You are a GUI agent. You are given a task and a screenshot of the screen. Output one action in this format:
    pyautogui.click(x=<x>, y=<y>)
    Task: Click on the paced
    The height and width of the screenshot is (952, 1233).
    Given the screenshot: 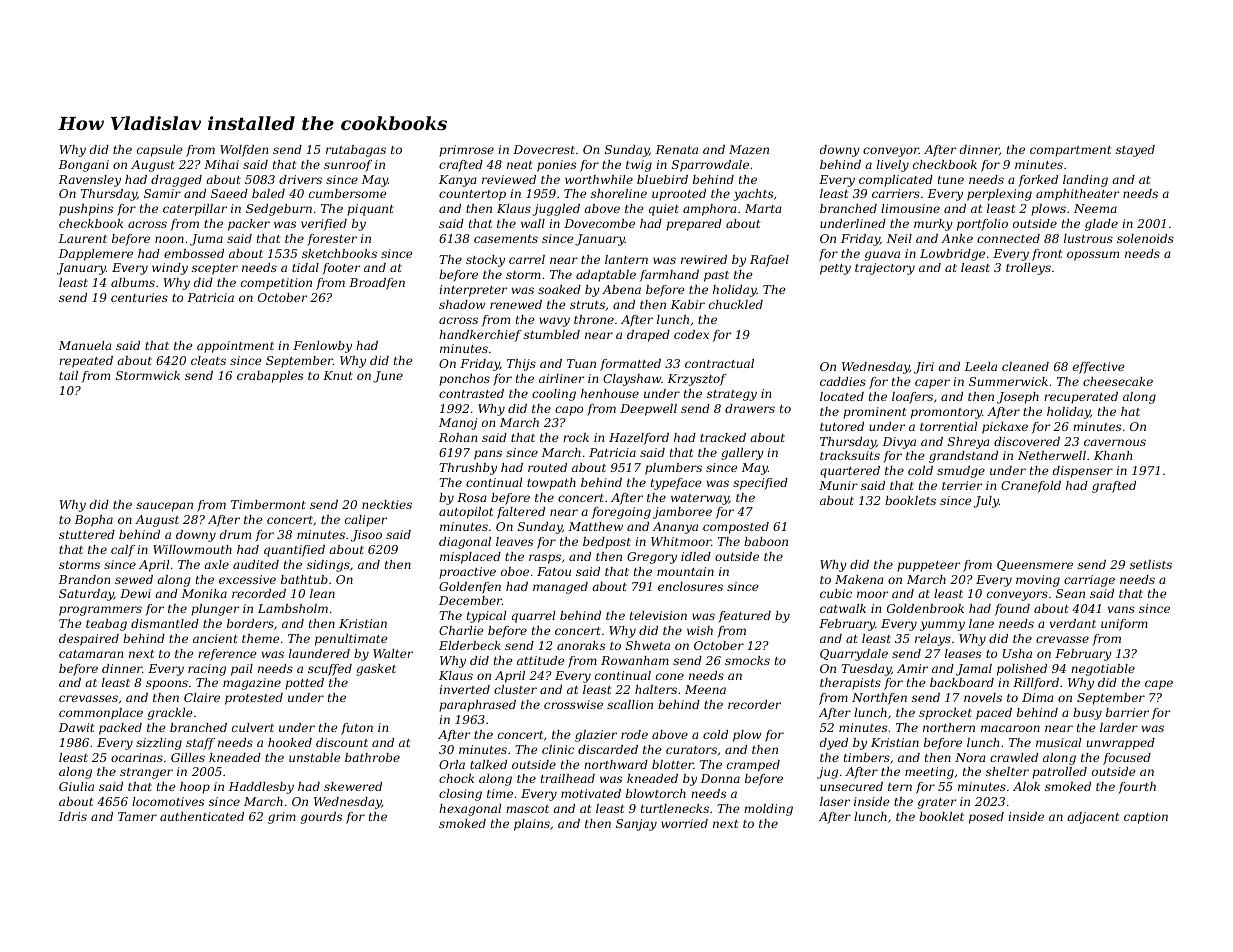 What is the action you would take?
    pyautogui.click(x=994, y=714)
